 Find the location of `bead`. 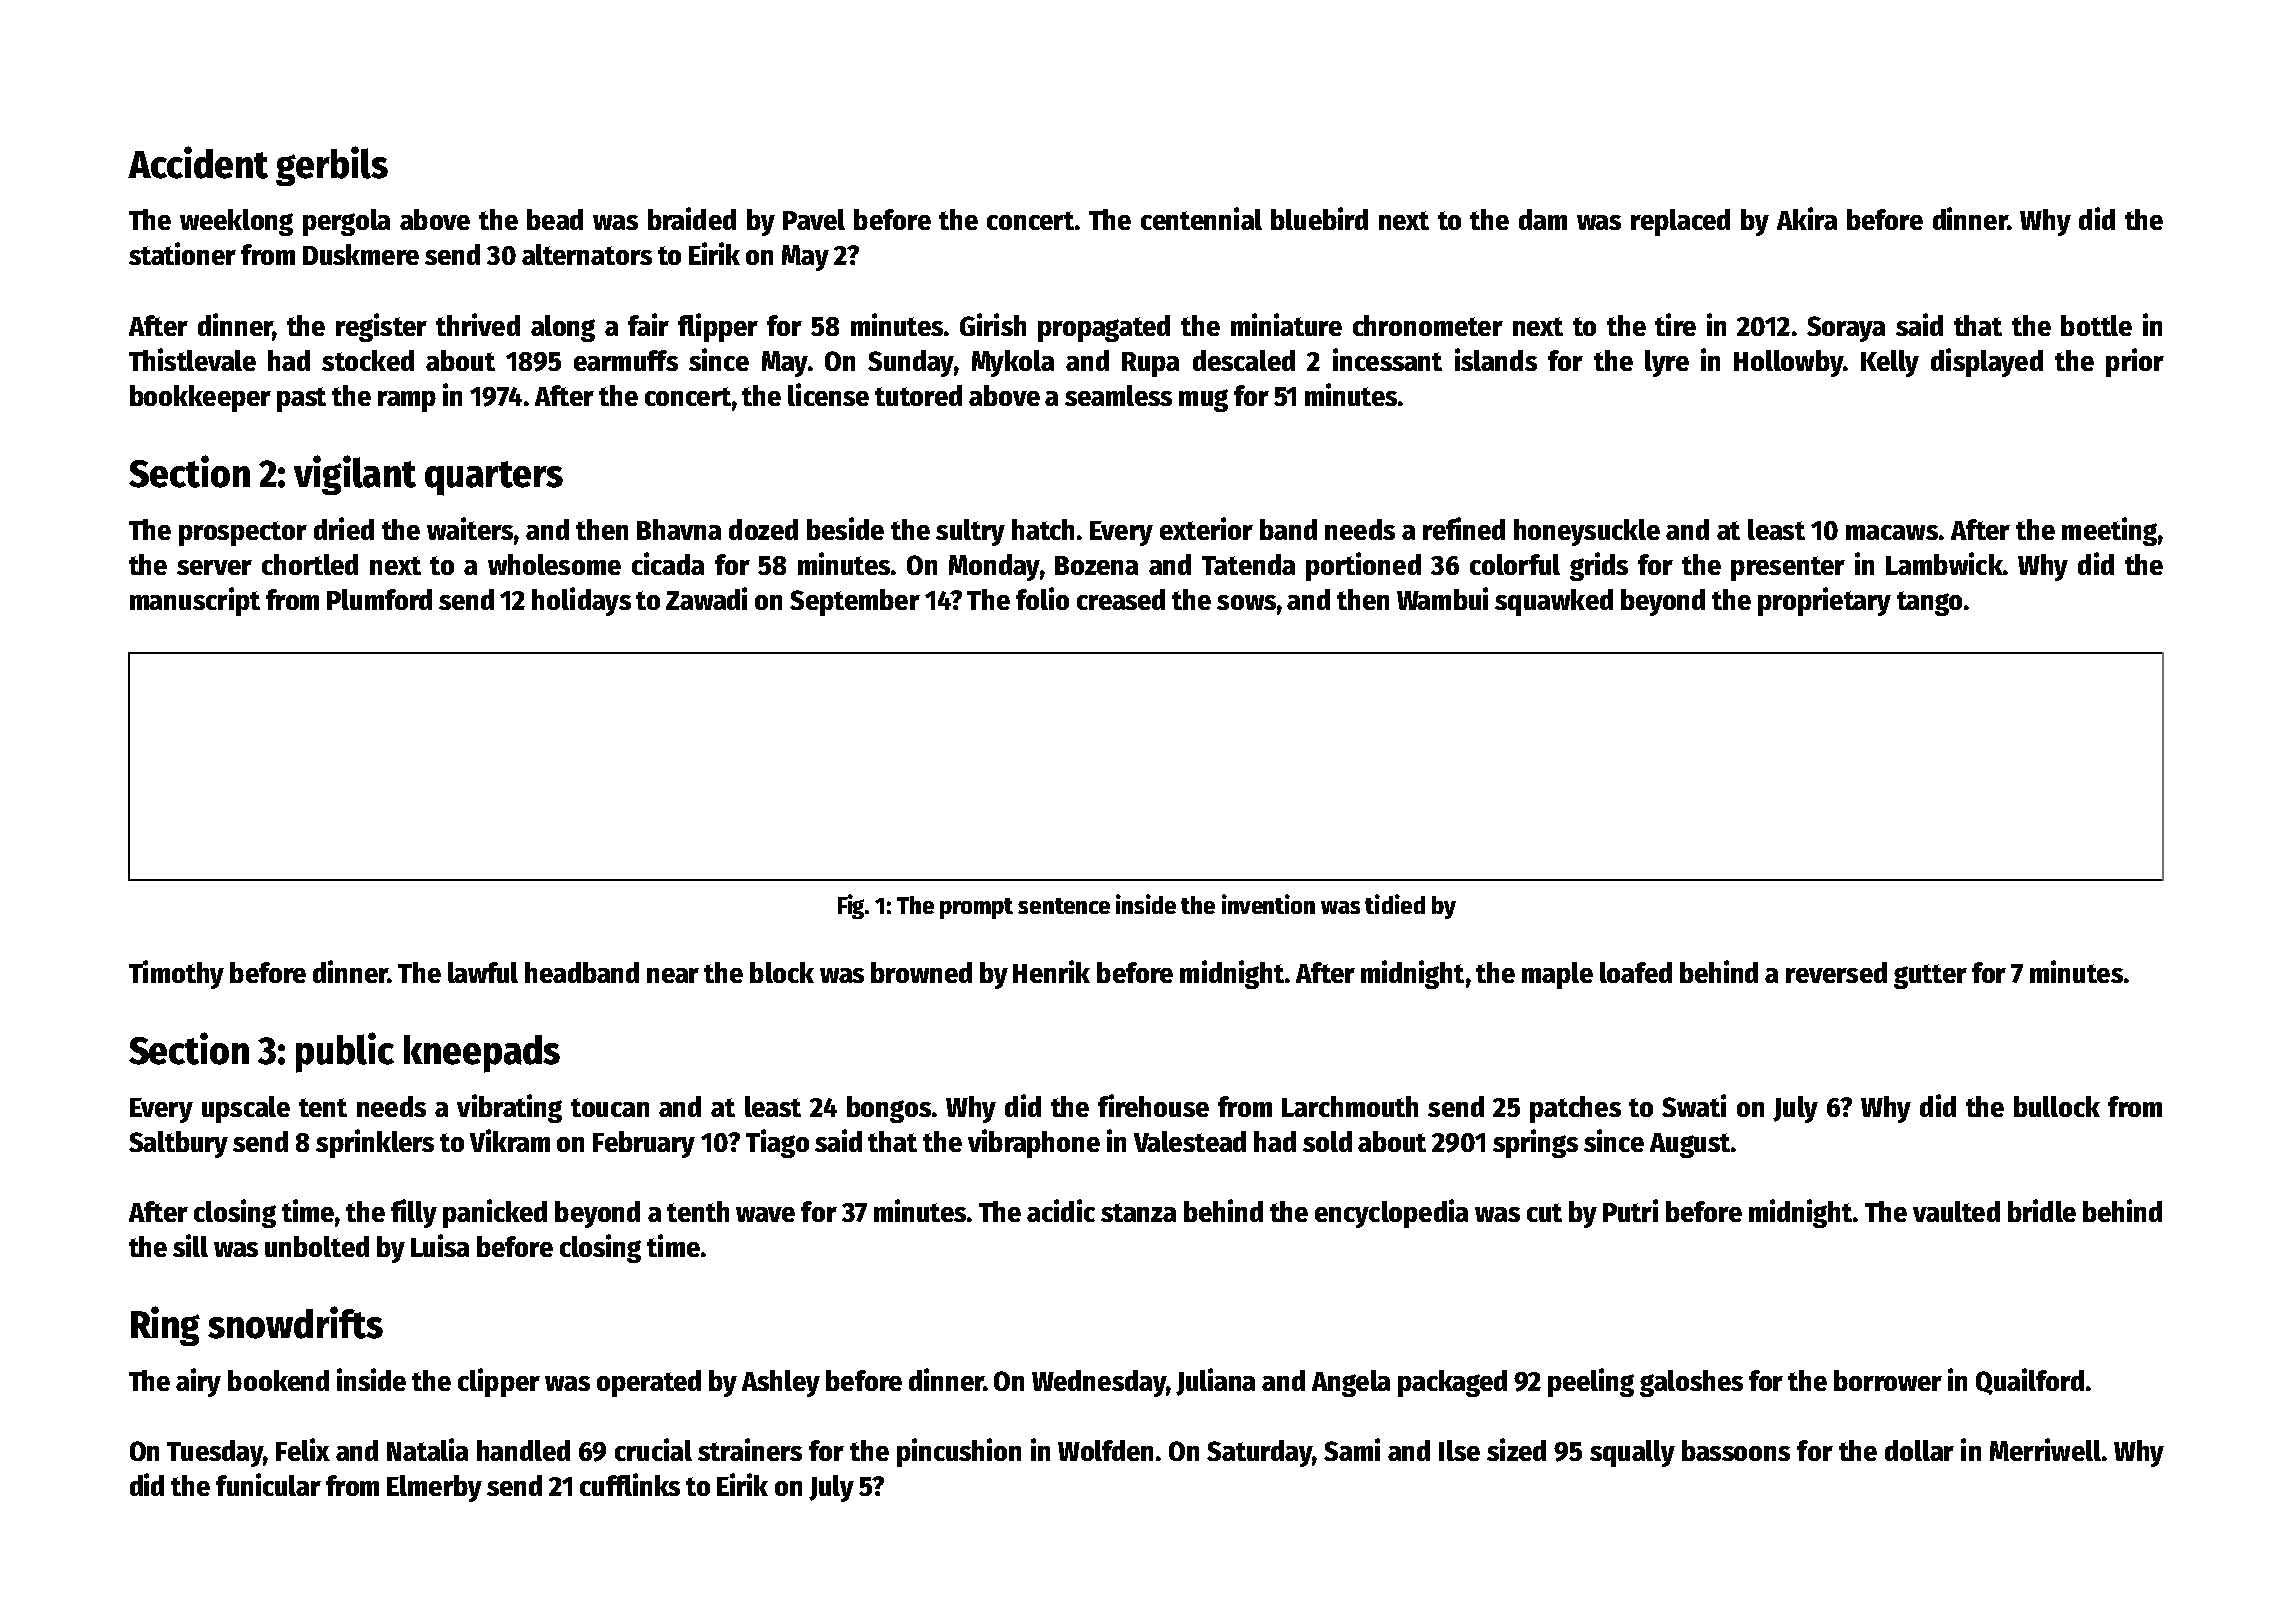

bead is located at coordinates (555, 219).
